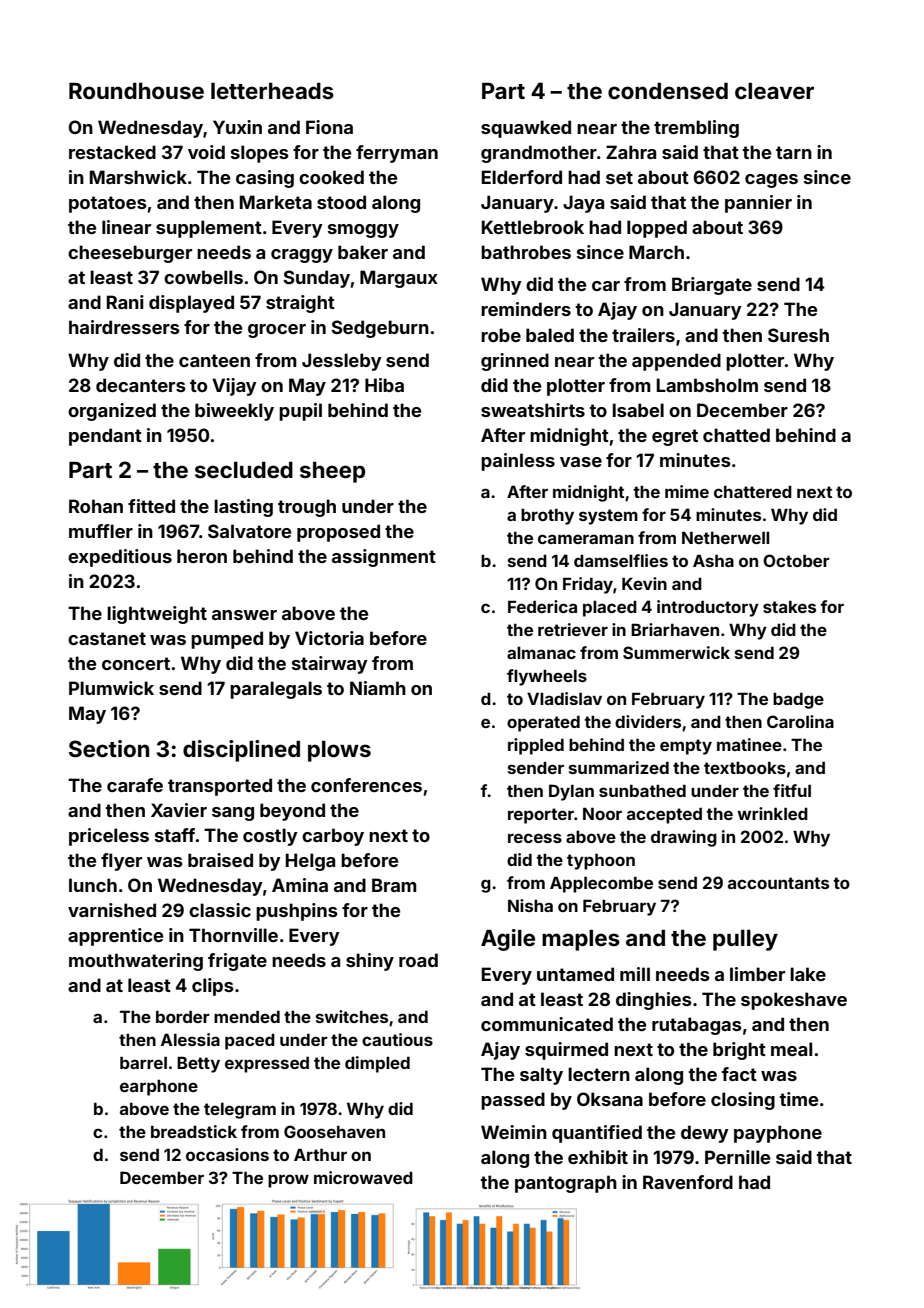  Describe the element at coordinates (220, 910) in the page. I see `classic` at that location.
